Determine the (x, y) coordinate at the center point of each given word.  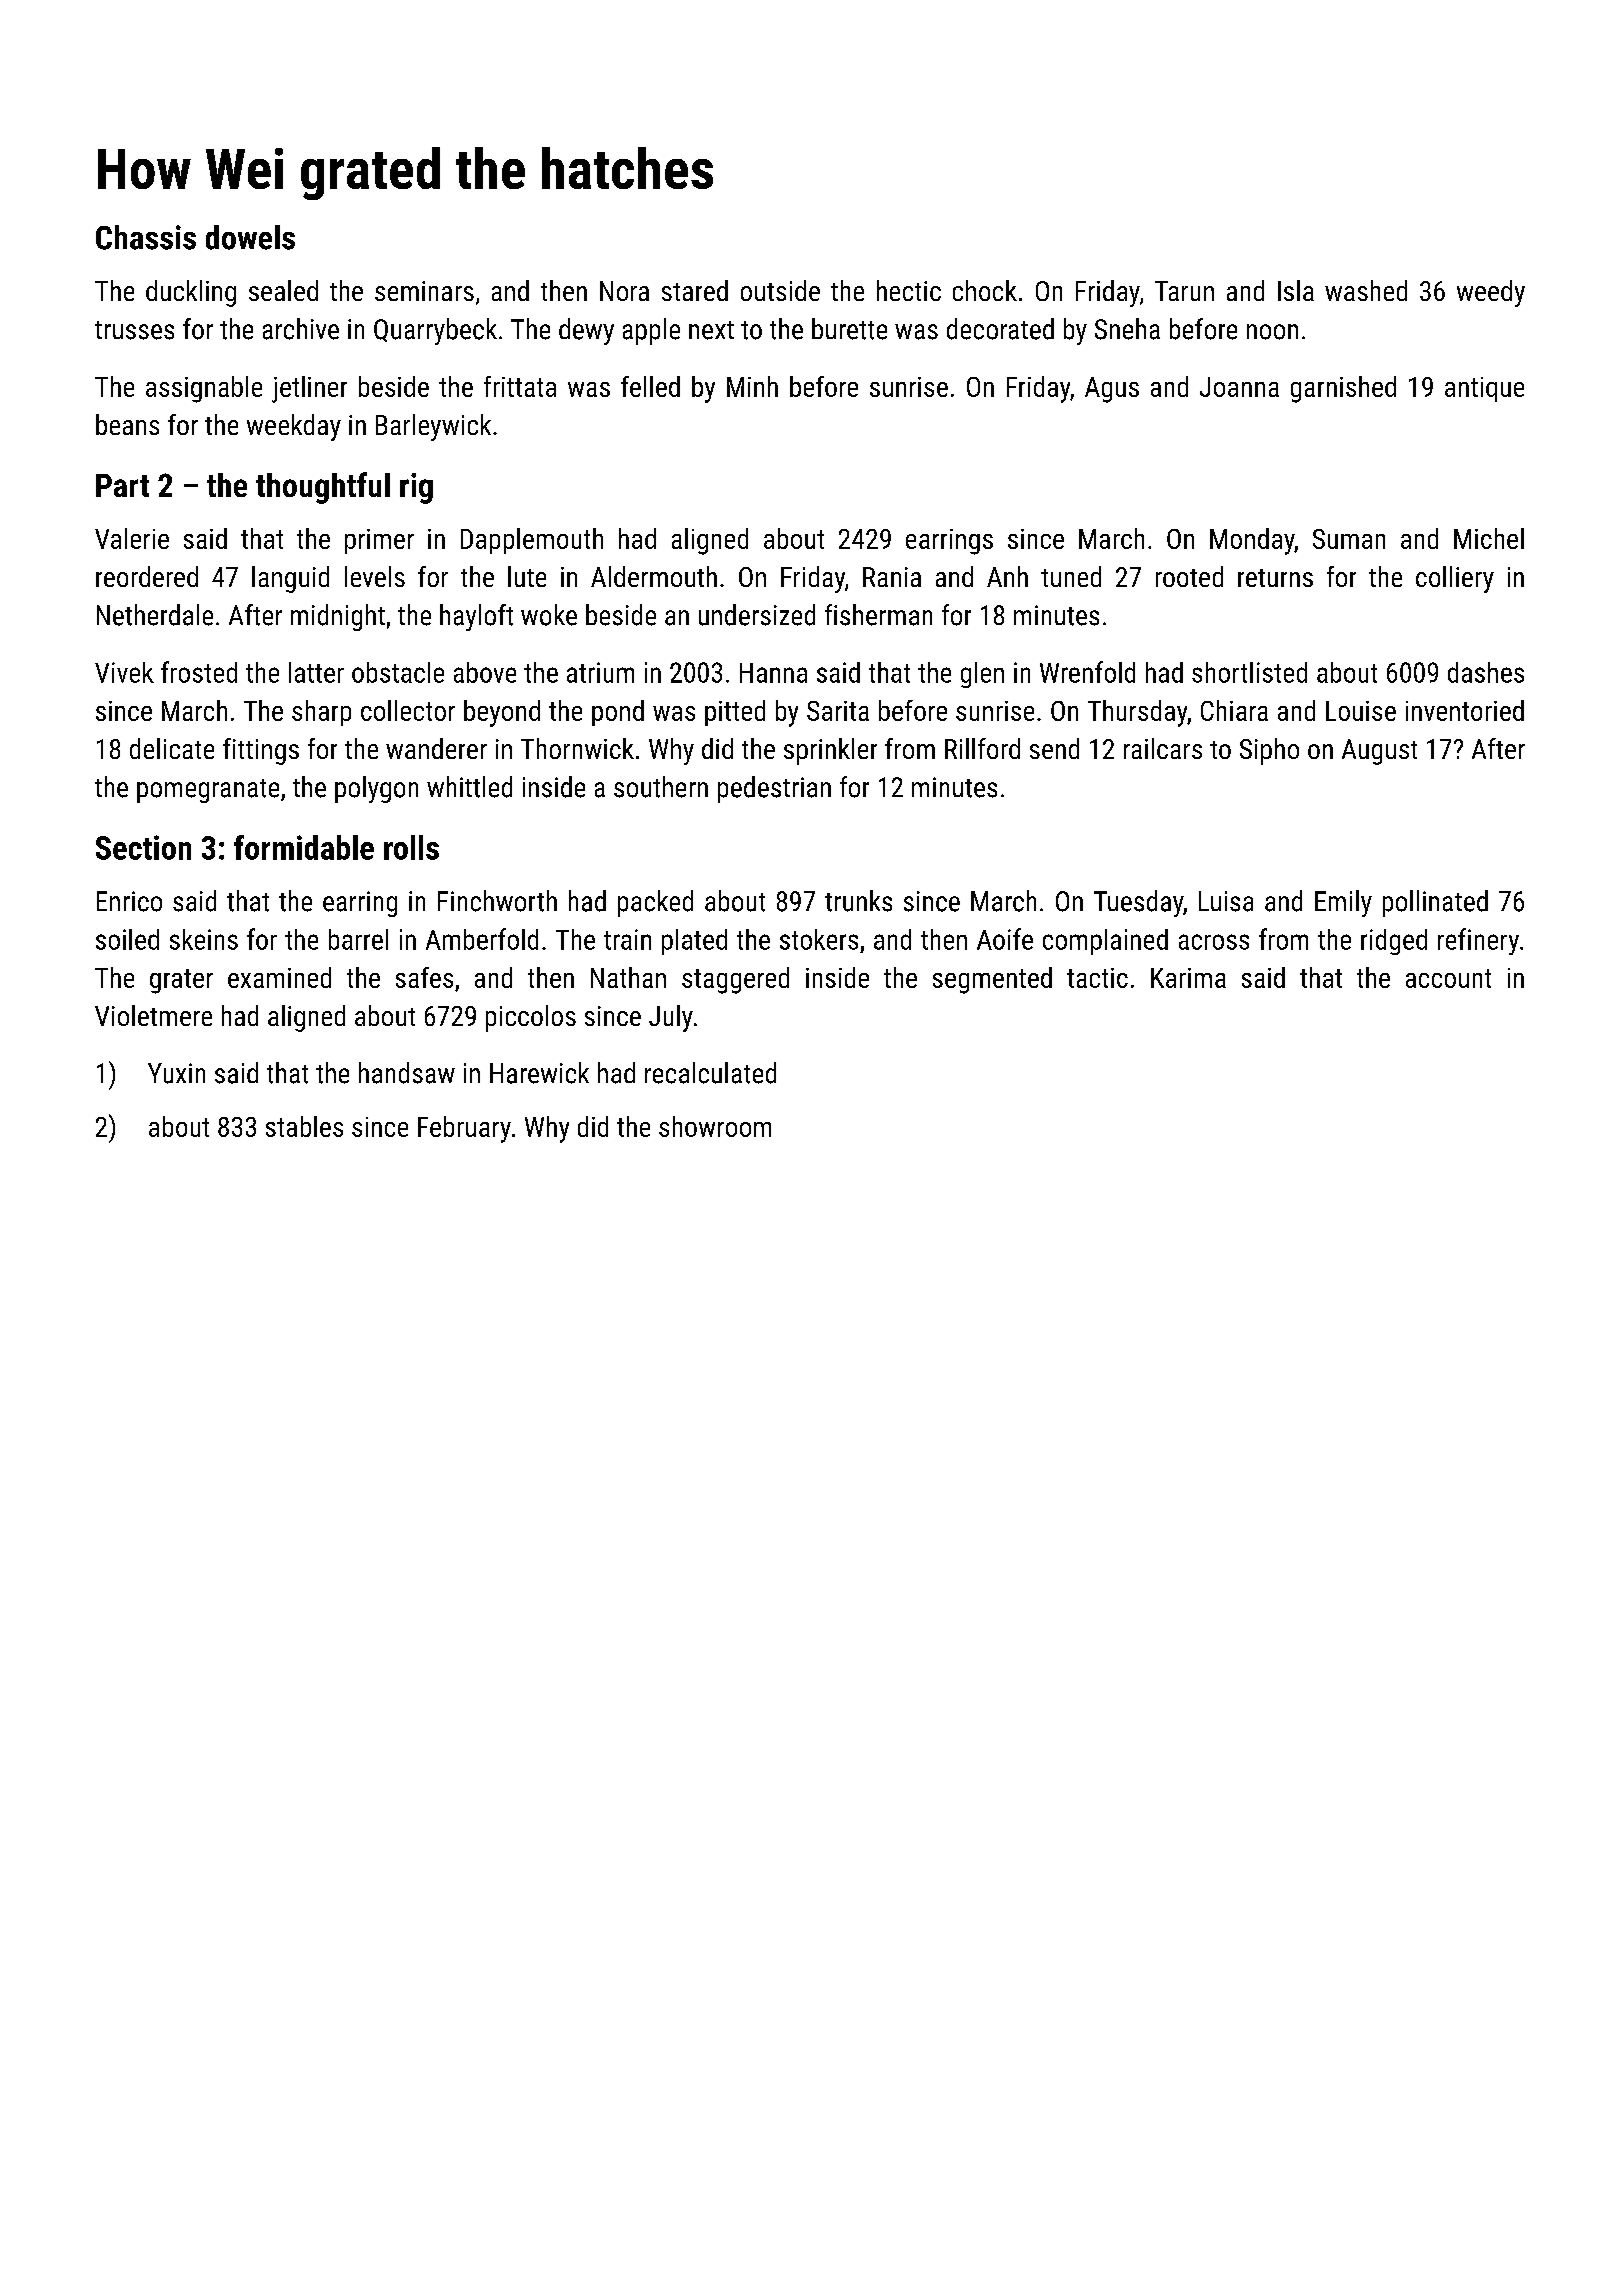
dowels (250, 237)
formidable (304, 847)
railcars (1163, 748)
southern (661, 787)
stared (695, 290)
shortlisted (1249, 672)
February (464, 1129)
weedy (1491, 293)
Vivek (124, 672)
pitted (735, 713)
